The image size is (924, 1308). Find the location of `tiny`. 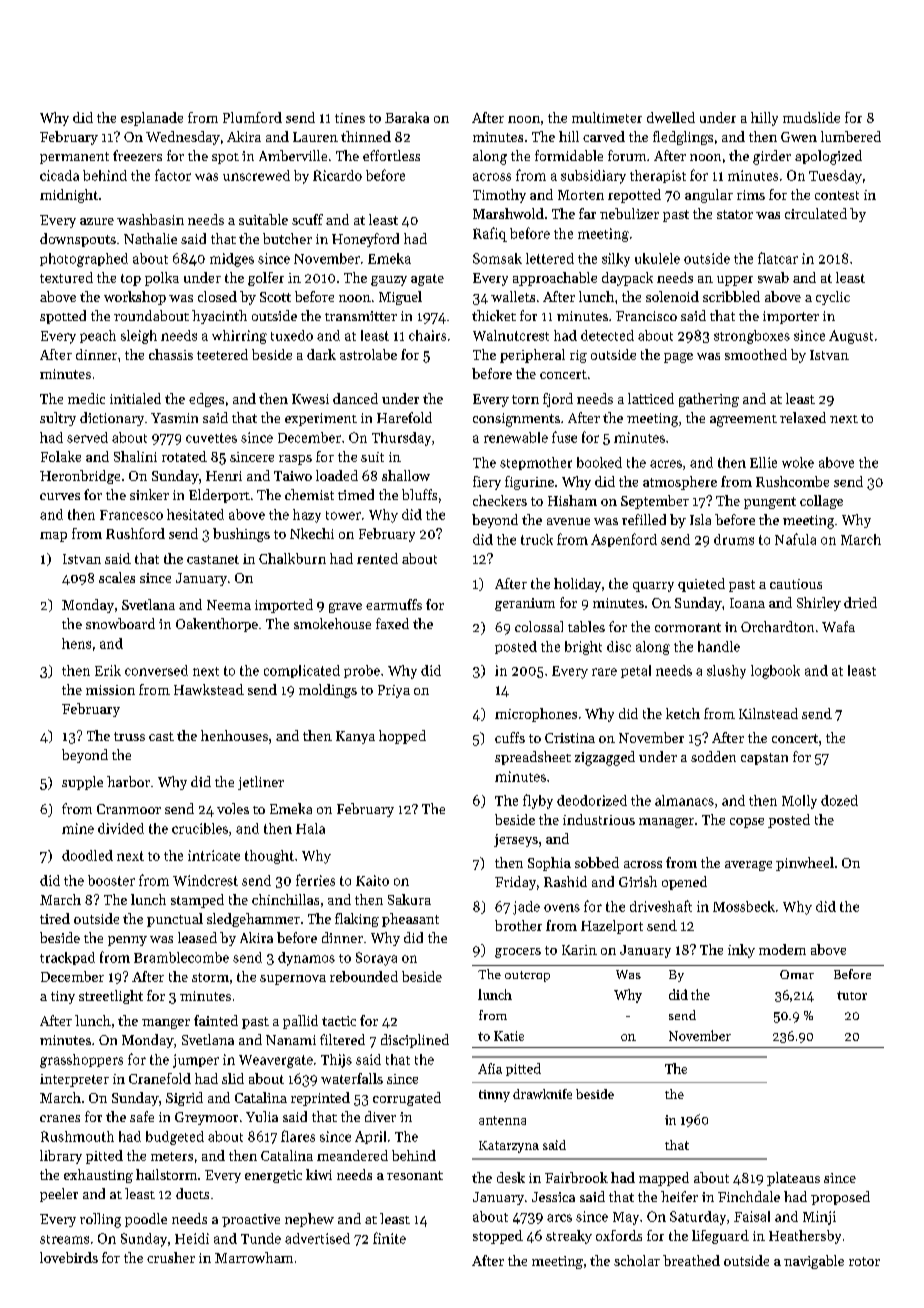

tiny is located at coordinates (63, 997).
